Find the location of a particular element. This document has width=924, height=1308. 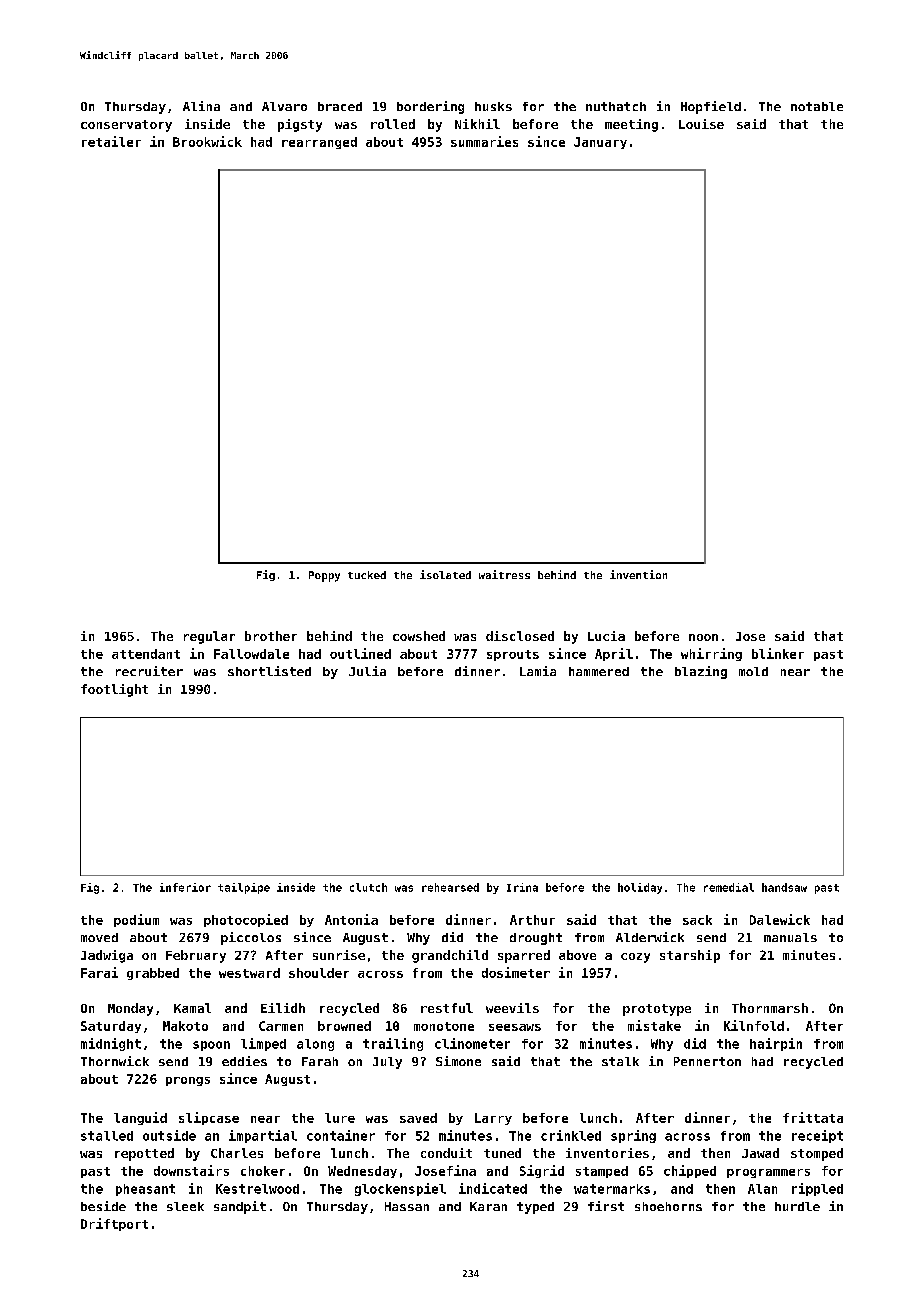

seesaws is located at coordinates (515, 1027).
